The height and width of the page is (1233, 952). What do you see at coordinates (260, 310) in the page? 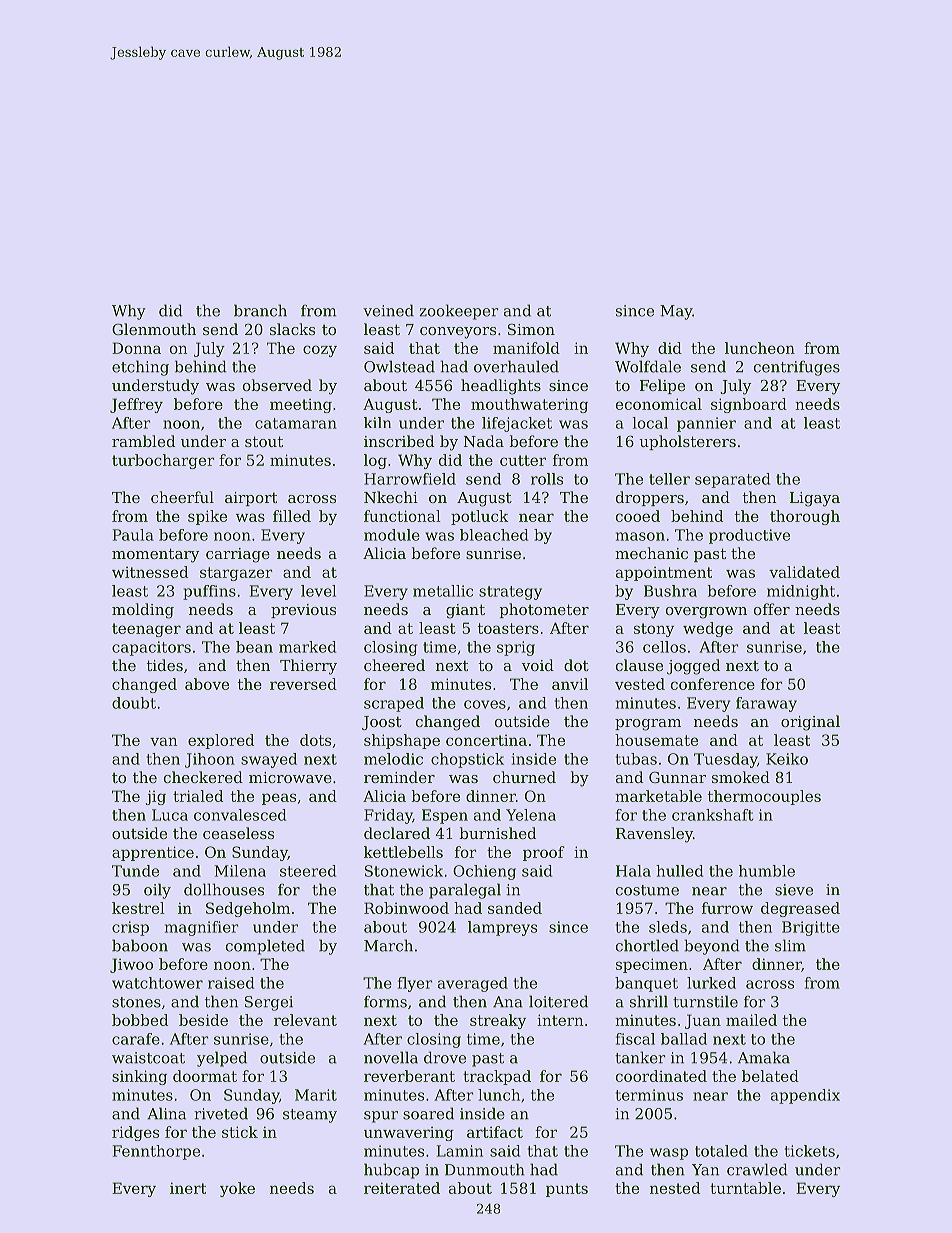
I see `branch` at bounding box center [260, 310].
